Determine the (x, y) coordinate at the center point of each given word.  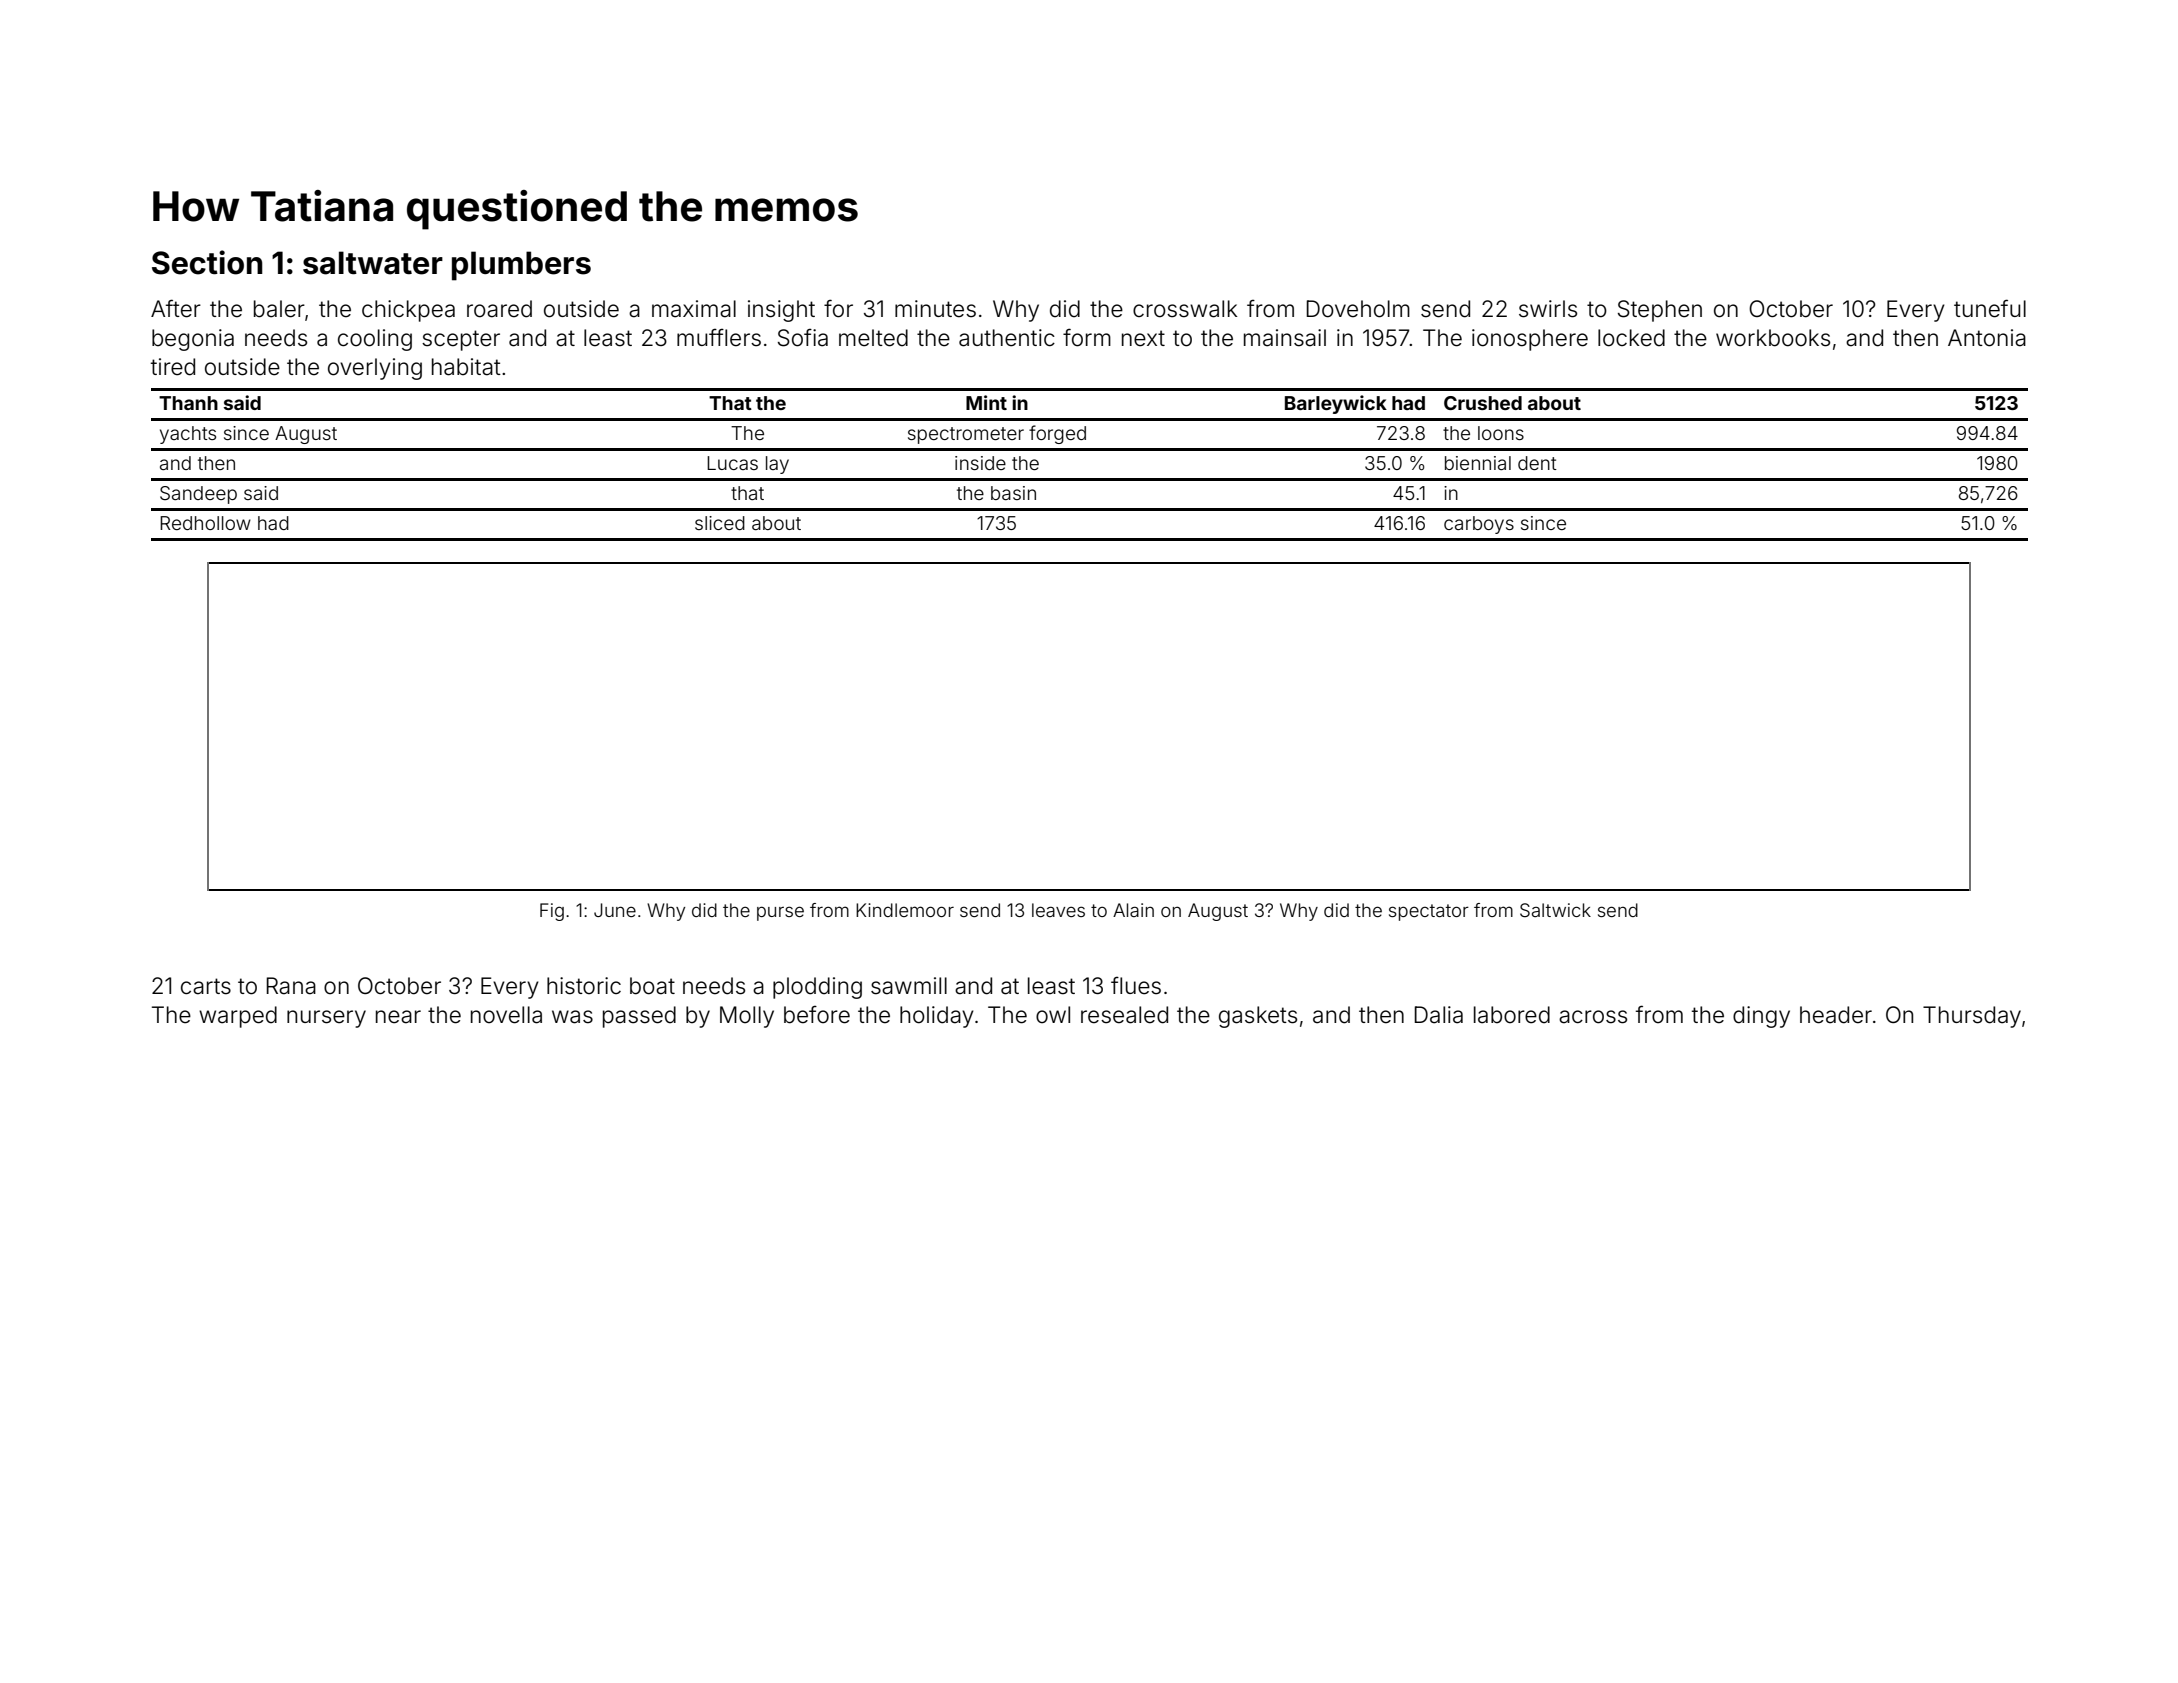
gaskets (1258, 1017)
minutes (935, 309)
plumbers (521, 266)
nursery (326, 1019)
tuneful (1990, 308)
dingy (1761, 1017)
